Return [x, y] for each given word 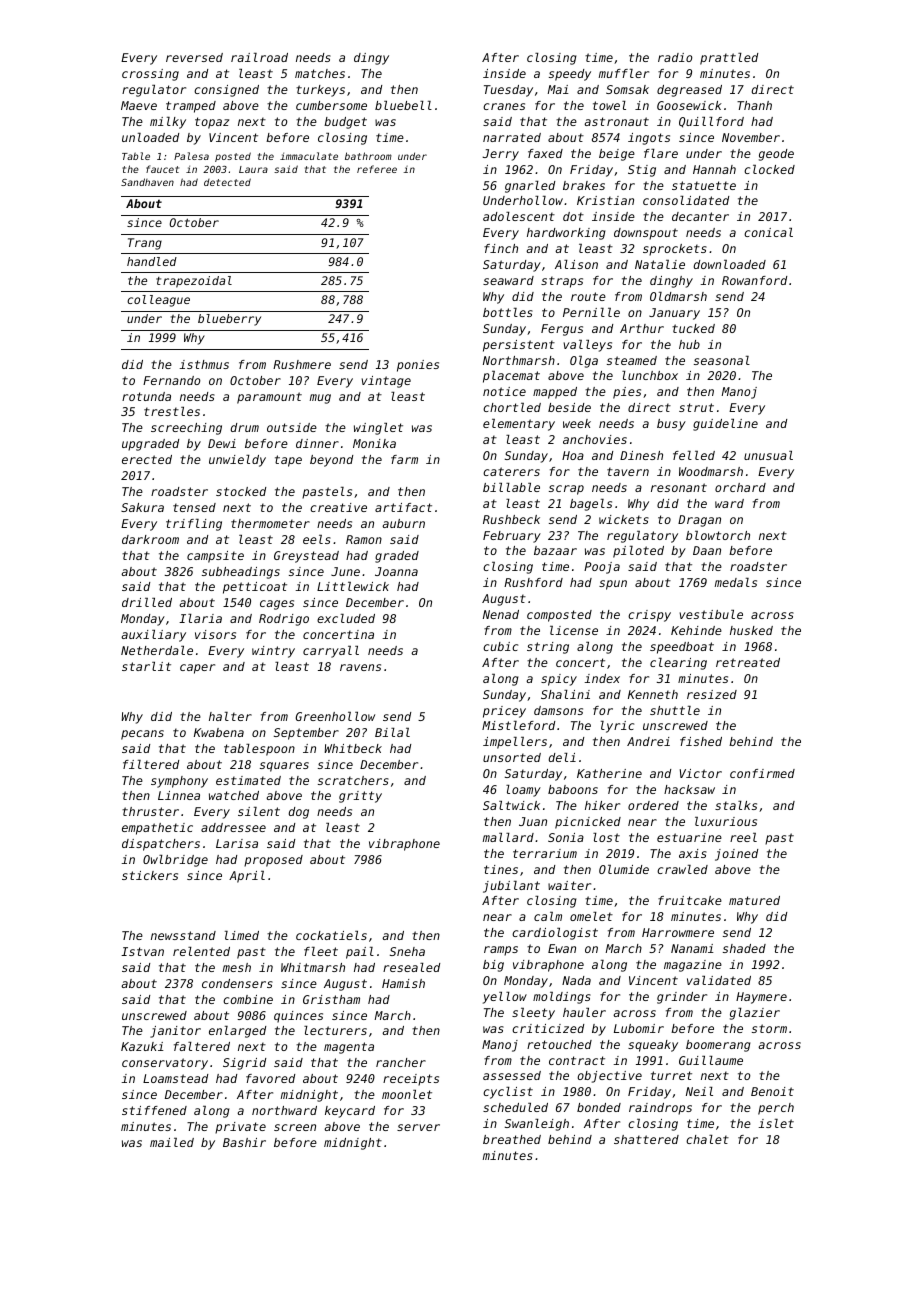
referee [377, 169]
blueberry [229, 320]
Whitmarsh [313, 967]
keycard [350, 1112]
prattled [729, 59]
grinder [682, 998]
